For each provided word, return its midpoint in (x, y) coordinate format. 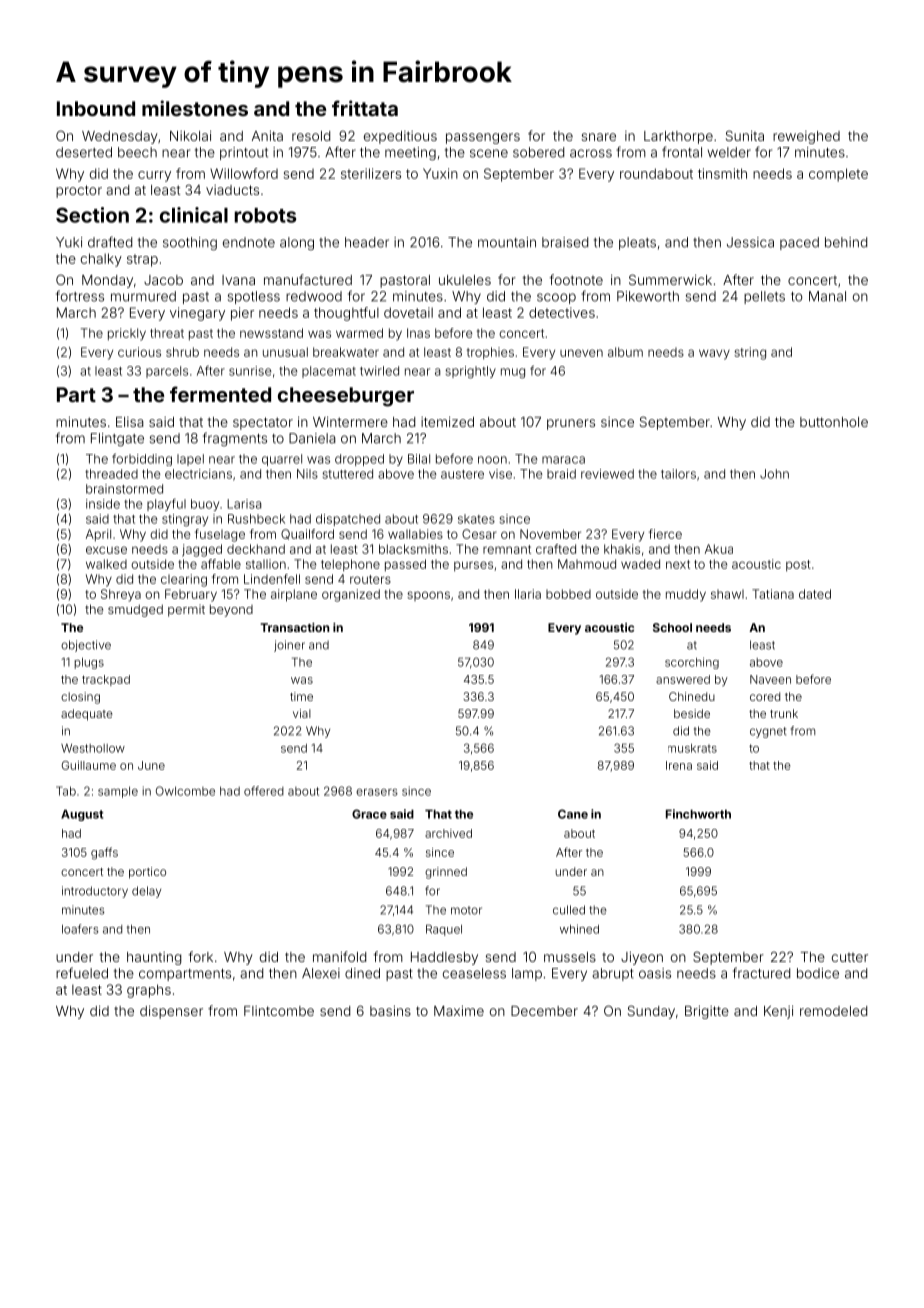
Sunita (745, 135)
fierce (665, 534)
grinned (446, 873)
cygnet (768, 732)
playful (166, 505)
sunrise (250, 371)
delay (146, 892)
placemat (329, 372)
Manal (827, 296)
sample (118, 792)
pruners (571, 424)
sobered (538, 152)
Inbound (96, 108)
